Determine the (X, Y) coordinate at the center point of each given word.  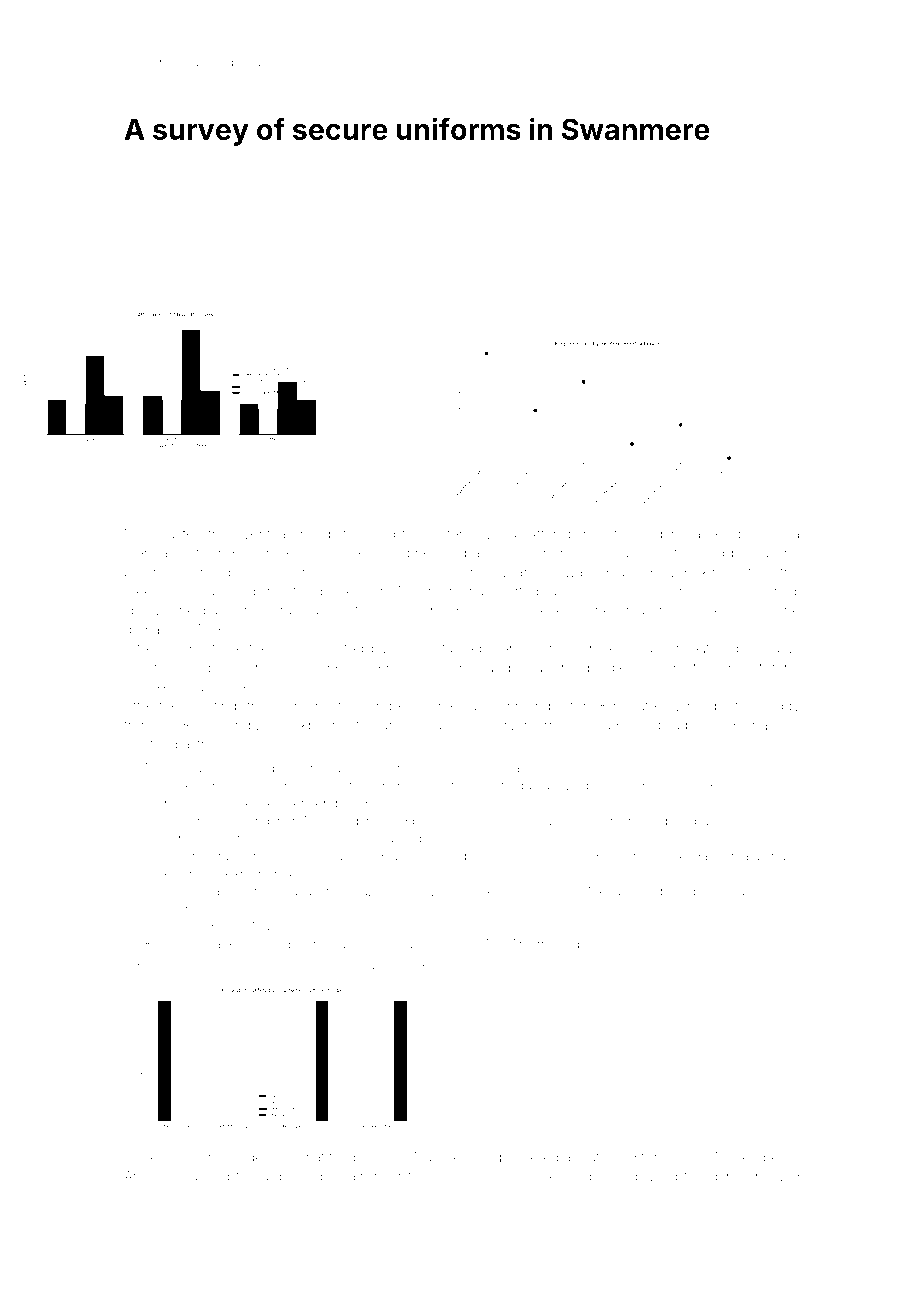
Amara (741, 856)
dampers (738, 1177)
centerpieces (202, 822)
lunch (388, 786)
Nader (248, 1157)
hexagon (265, 770)
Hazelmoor (384, 891)
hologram (274, 612)
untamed (453, 649)
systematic (673, 669)
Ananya (148, 1178)
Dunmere (444, 1157)
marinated (639, 821)
